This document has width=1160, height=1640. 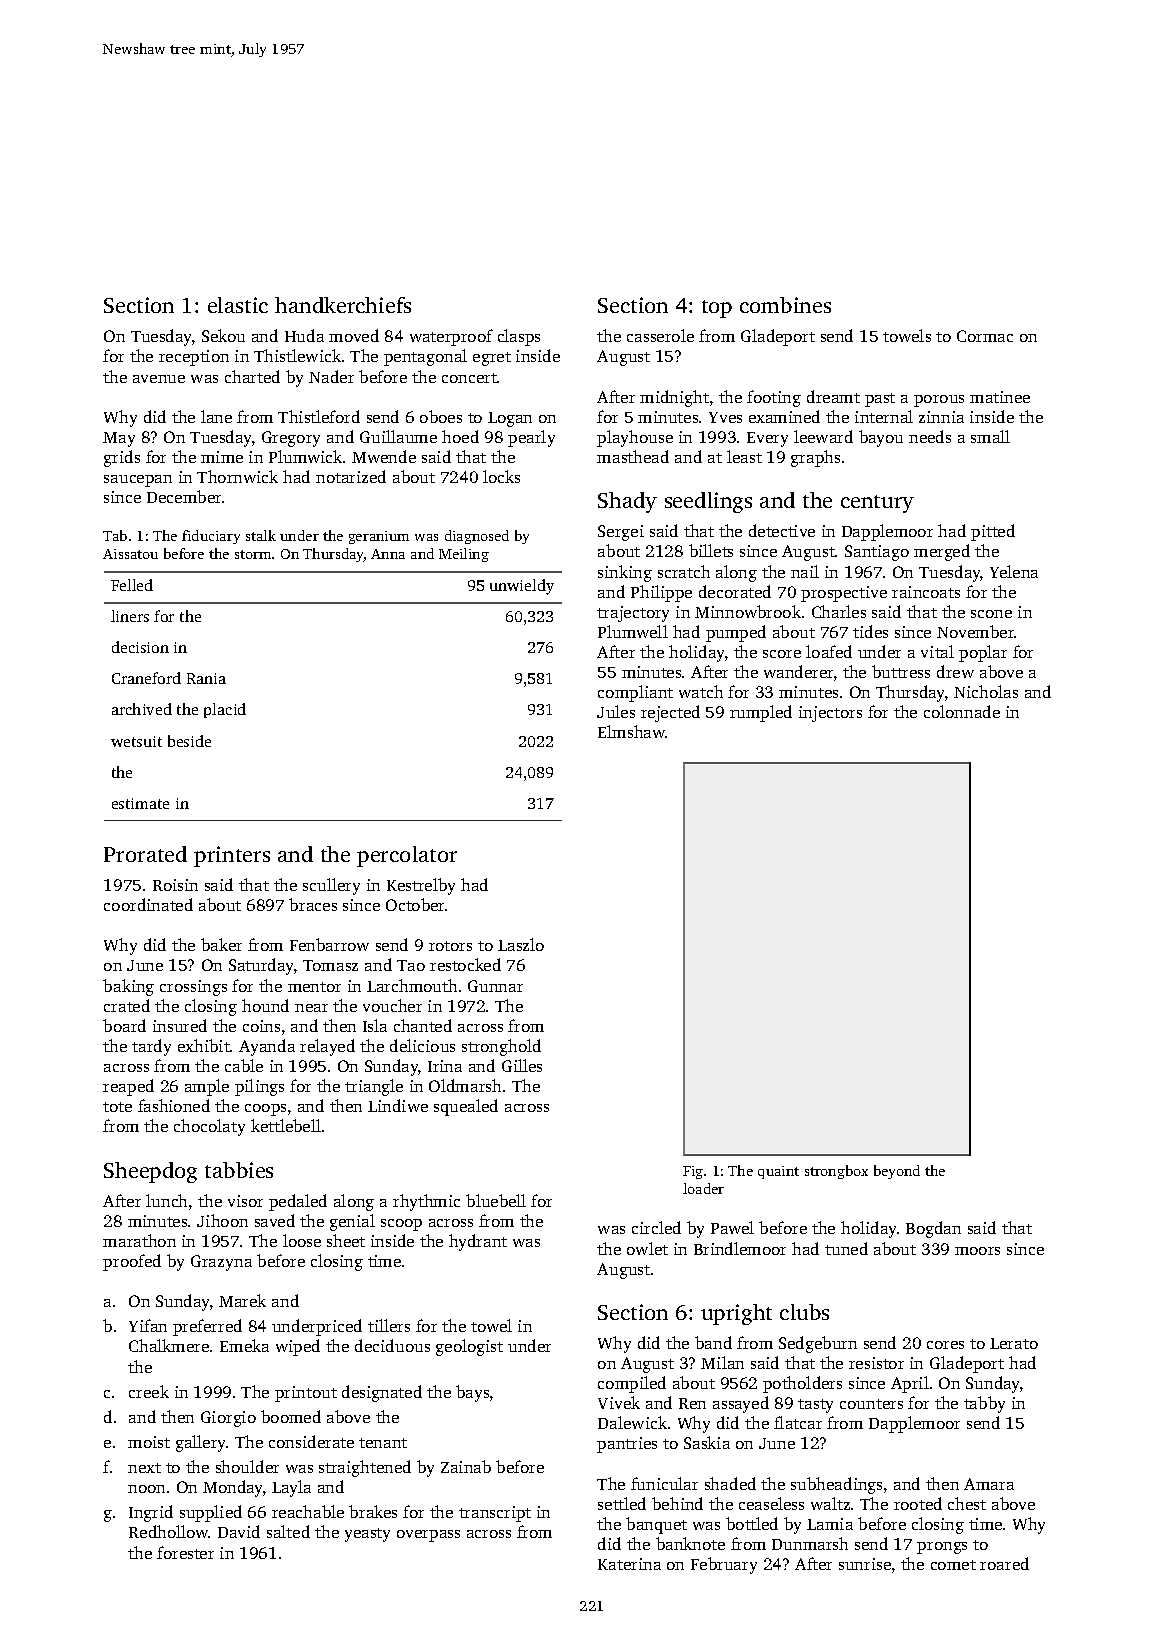 I want to click on beyond, so click(x=897, y=1172).
